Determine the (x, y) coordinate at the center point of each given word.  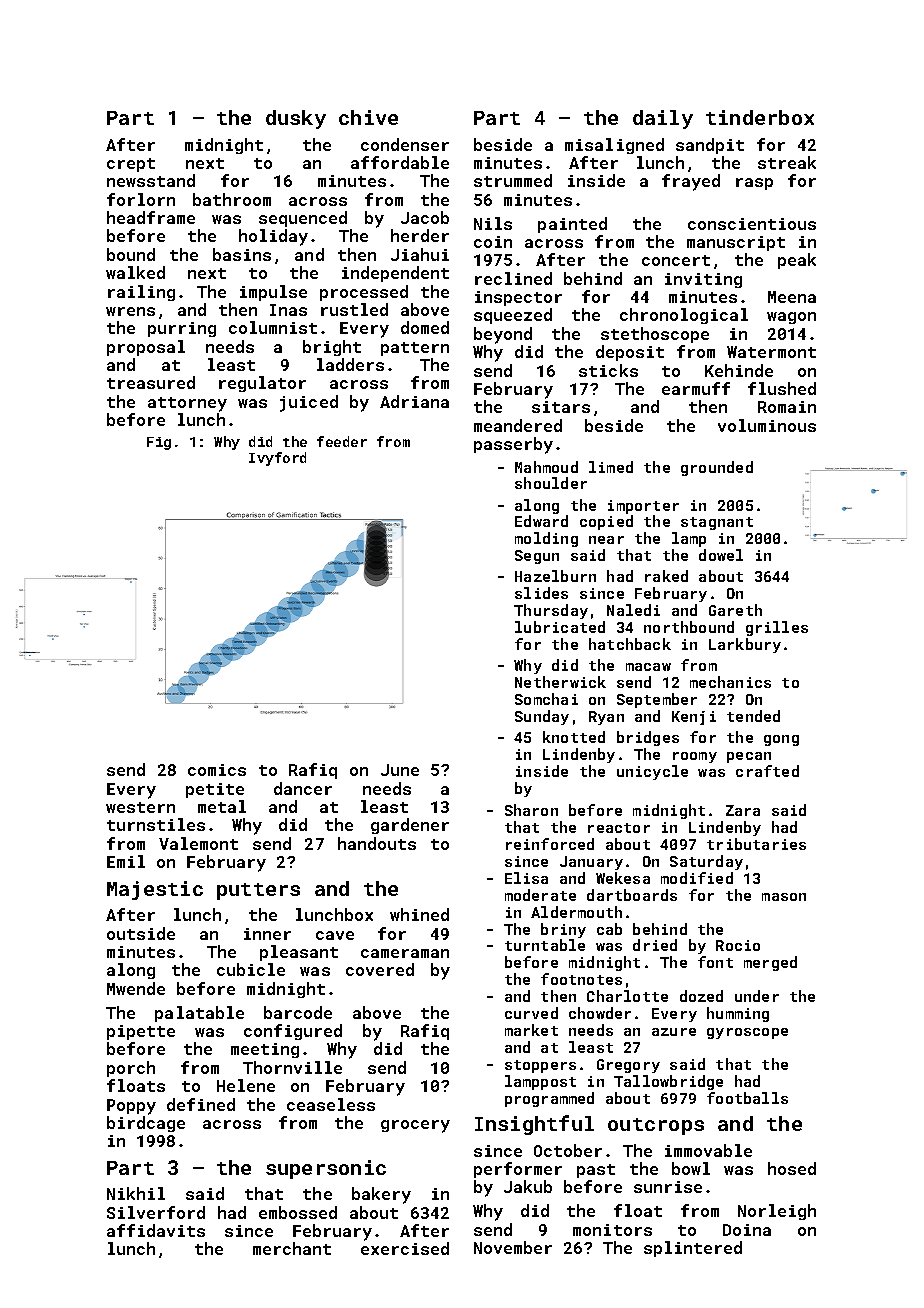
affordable (400, 162)
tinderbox (760, 117)
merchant (292, 1248)
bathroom (232, 199)
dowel (721, 555)
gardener (410, 826)
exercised (405, 1248)
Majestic (155, 890)
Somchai (546, 699)
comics (217, 770)
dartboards (632, 895)
